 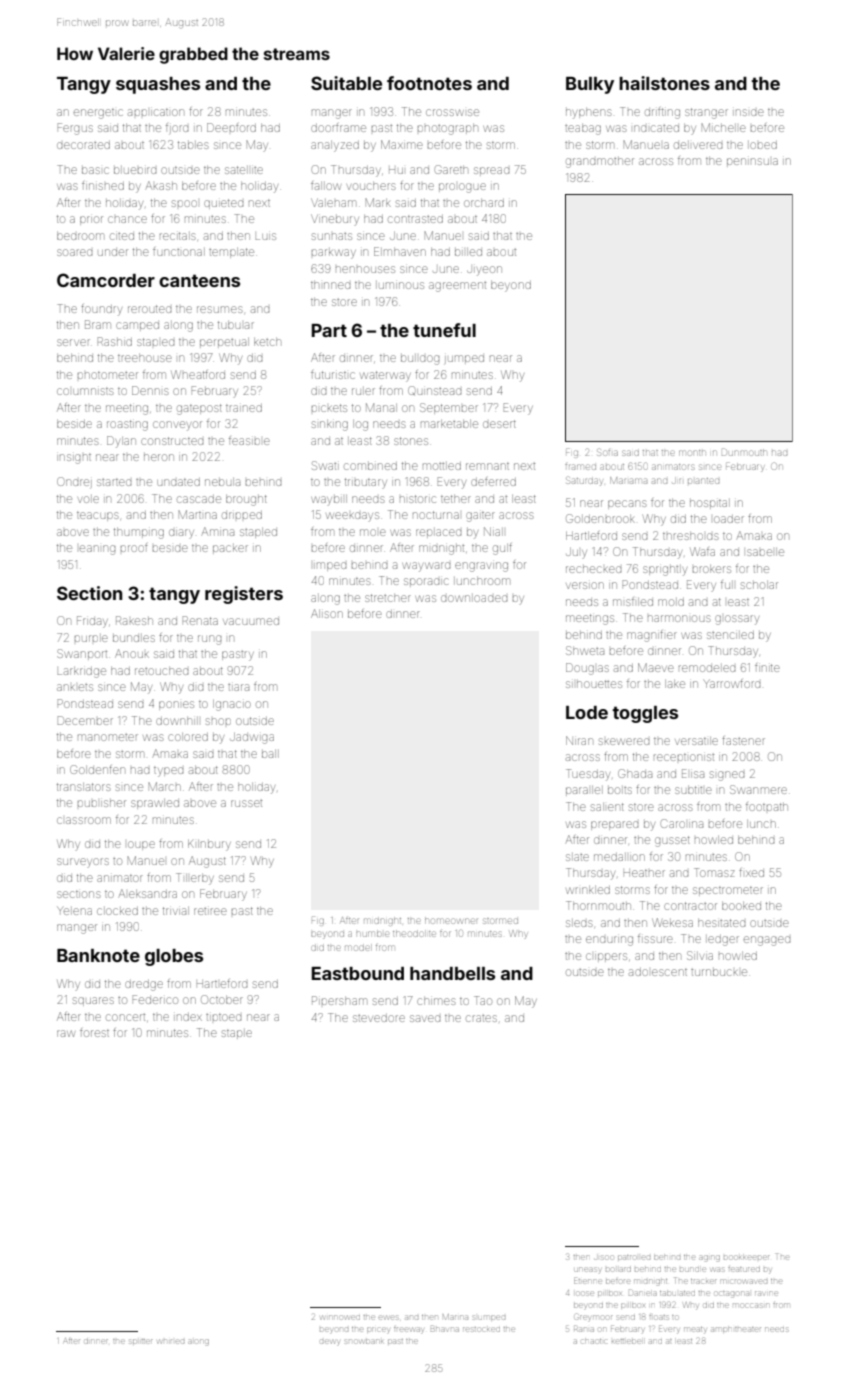 What do you see at coordinates (675, 684) in the image?
I see `lake` at bounding box center [675, 684].
